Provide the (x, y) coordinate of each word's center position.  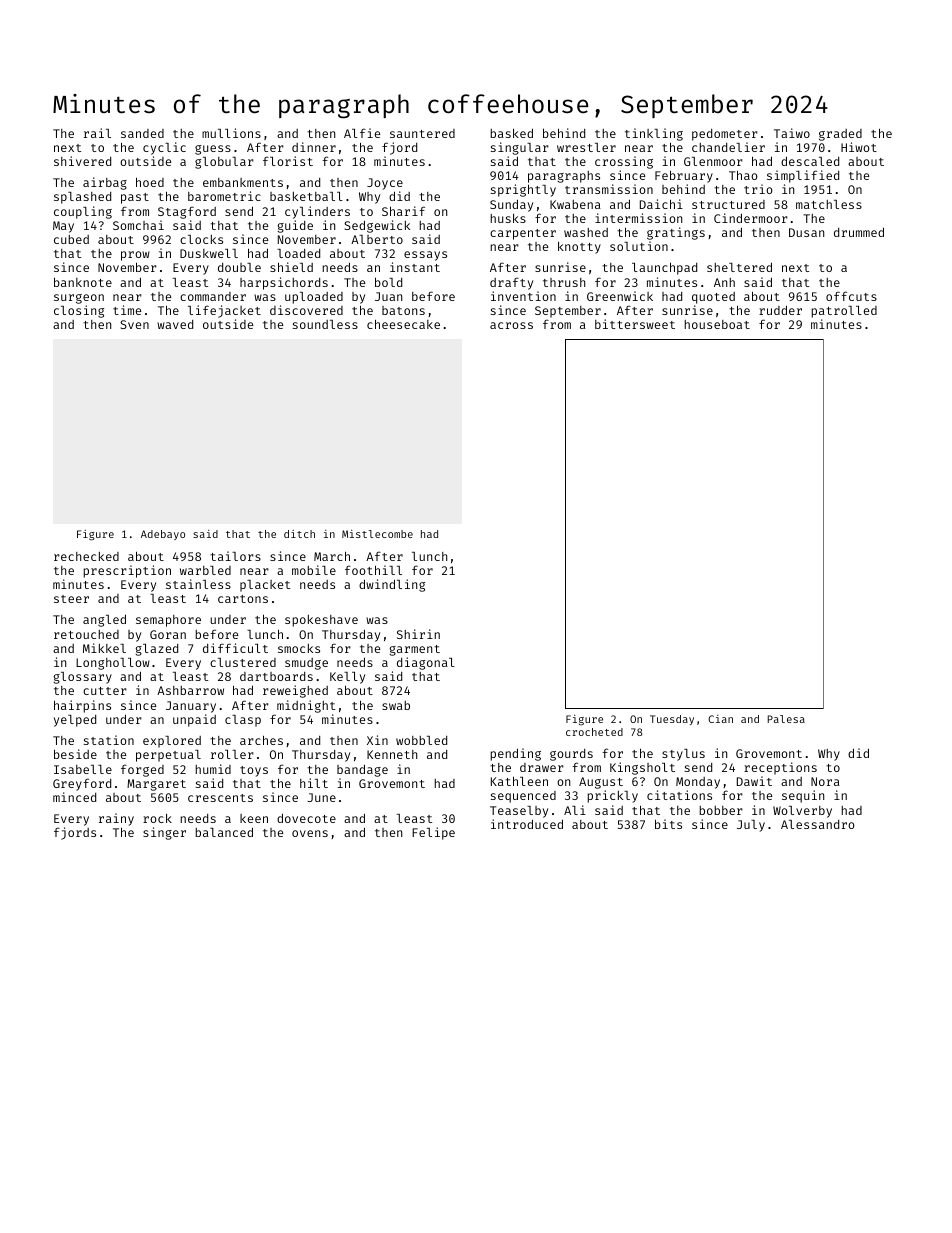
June (321, 797)
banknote (83, 282)
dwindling (392, 585)
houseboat (717, 324)
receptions (780, 768)
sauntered (422, 133)
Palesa (786, 719)
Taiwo (792, 133)
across (511, 325)
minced (74, 797)
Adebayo (163, 535)
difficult (235, 648)
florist (288, 161)
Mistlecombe (377, 534)
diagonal (426, 663)
